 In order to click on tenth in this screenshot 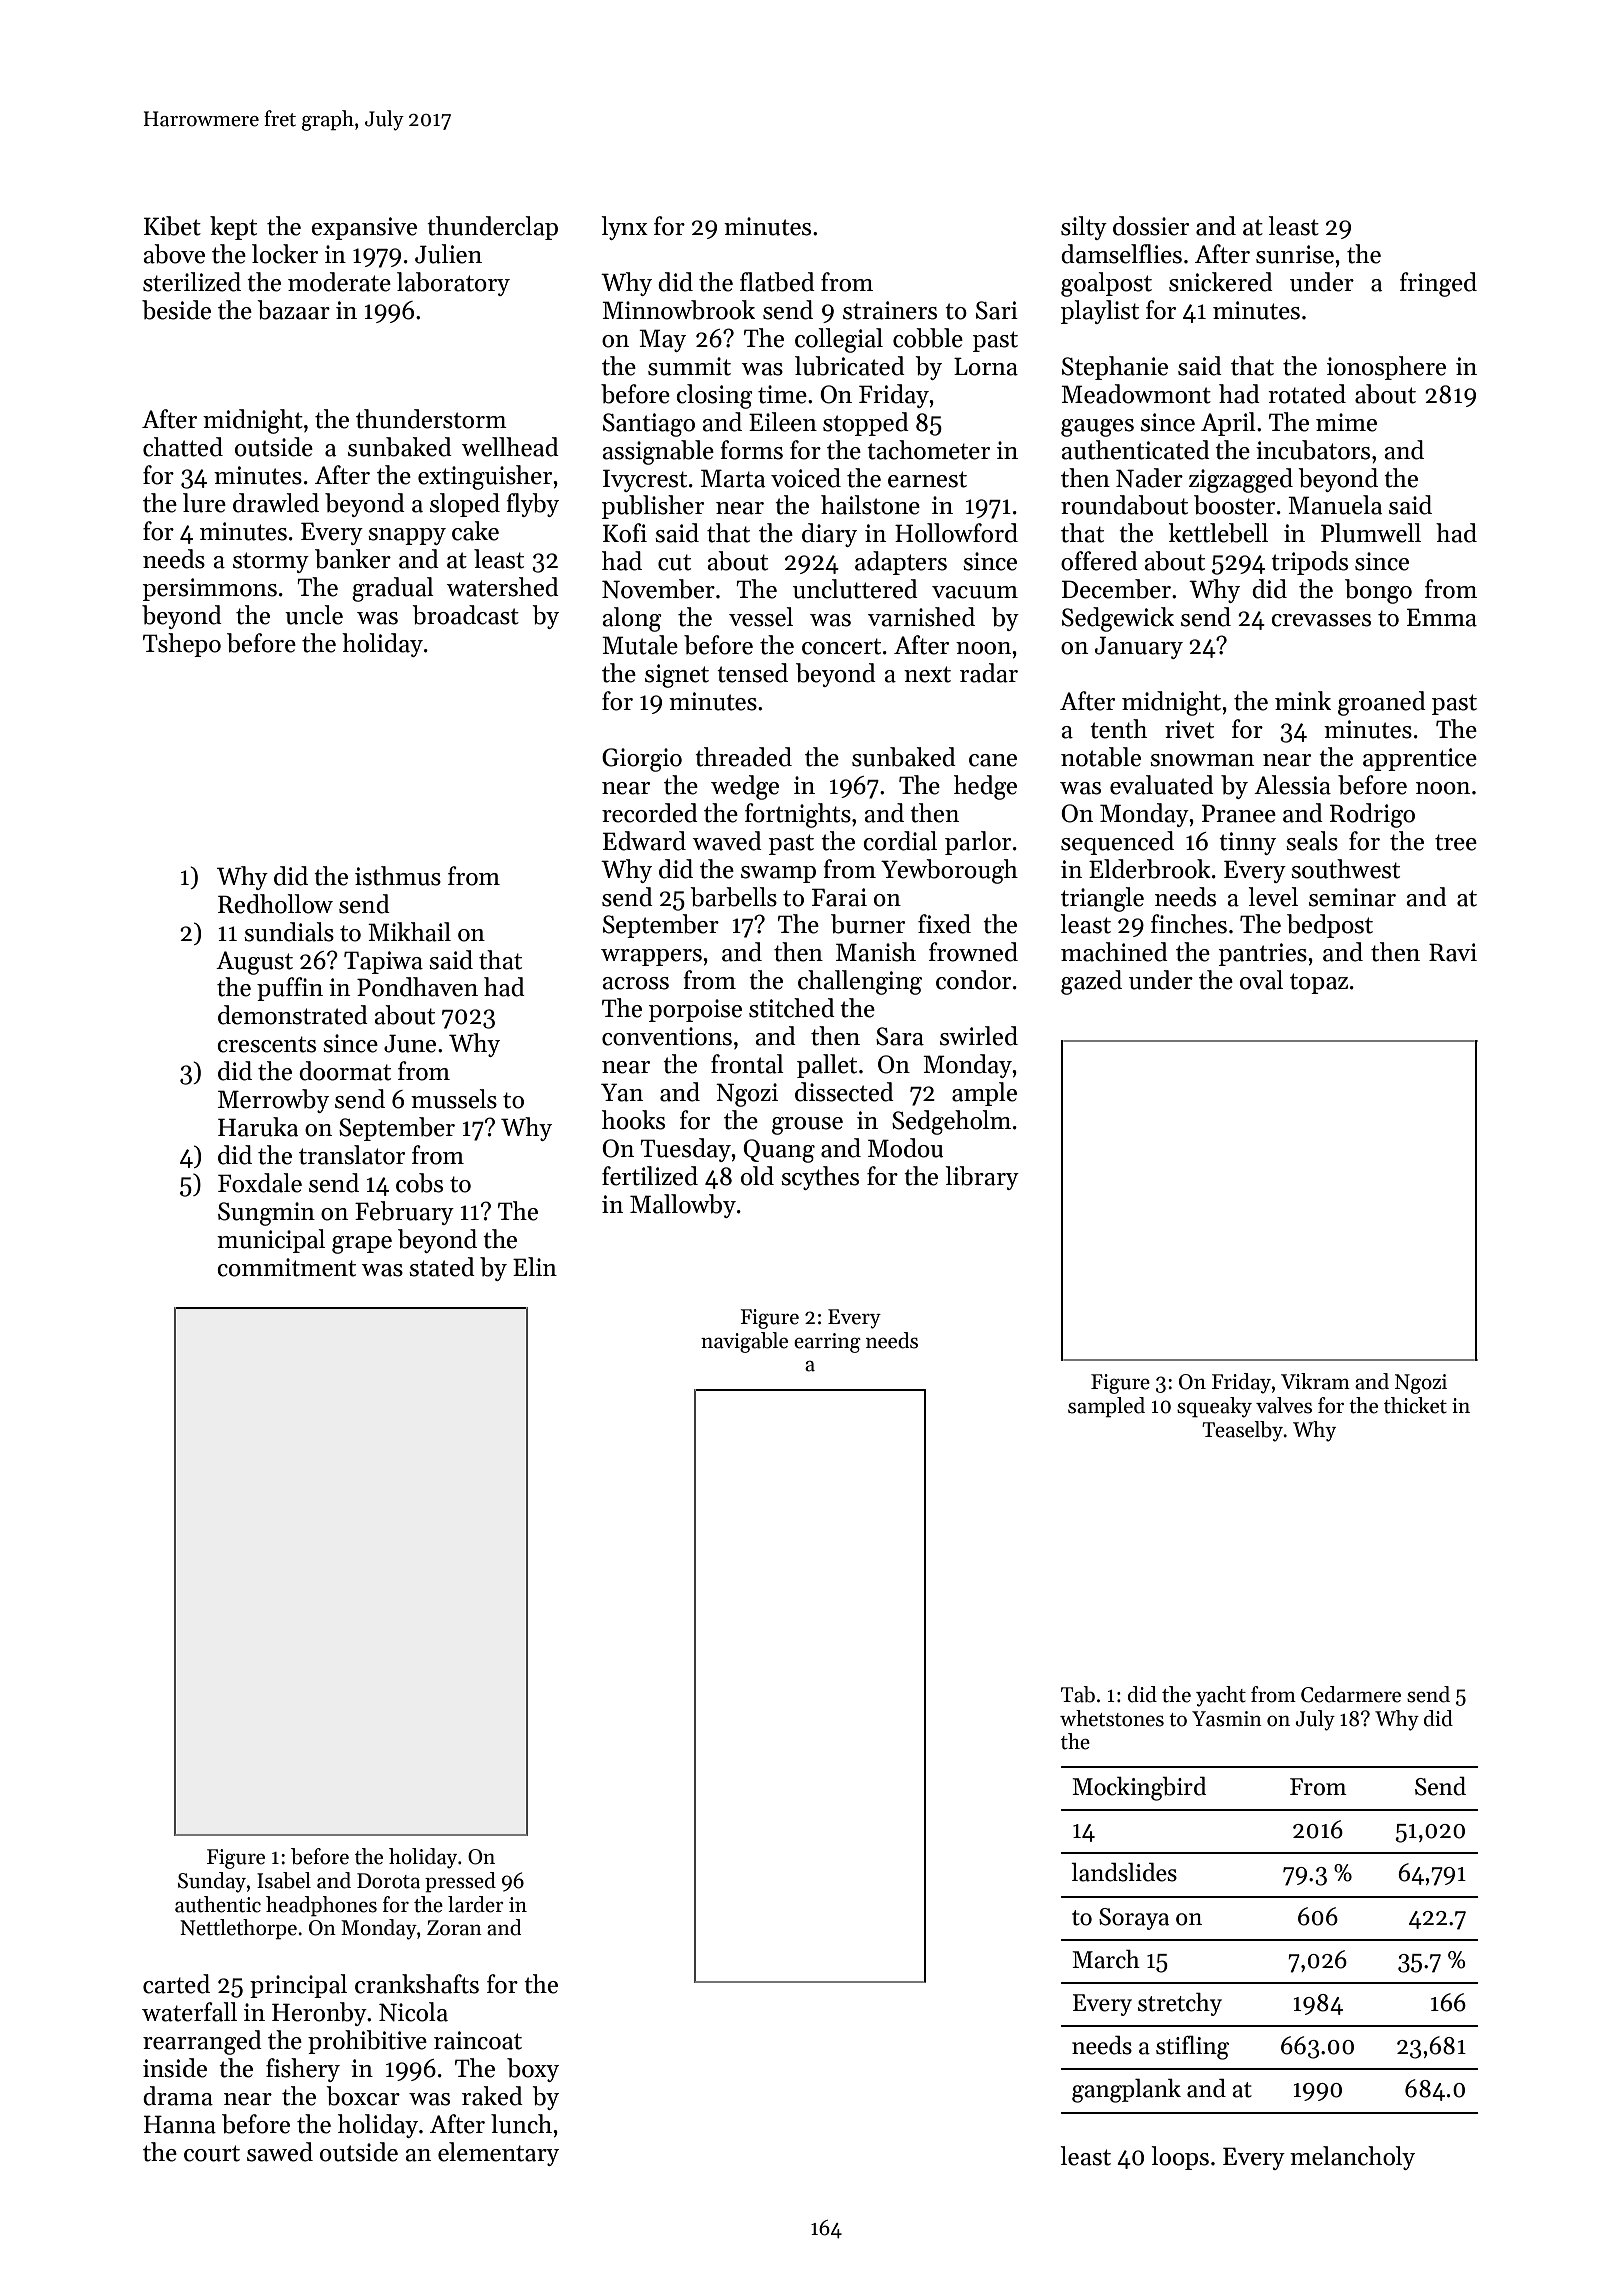, I will do `click(1118, 729)`.
